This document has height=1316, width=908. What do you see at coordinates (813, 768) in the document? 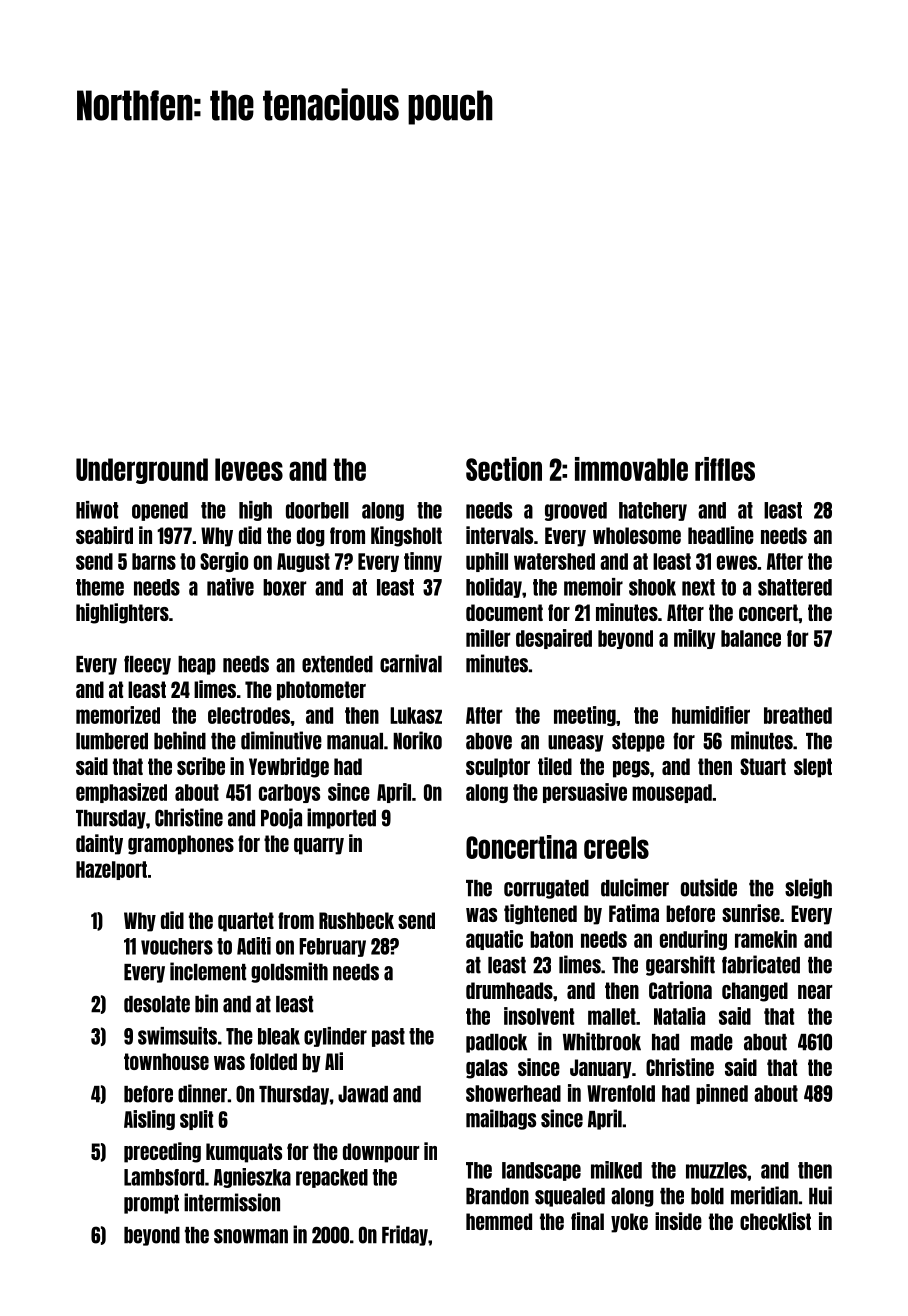
I see `slept` at bounding box center [813, 768].
